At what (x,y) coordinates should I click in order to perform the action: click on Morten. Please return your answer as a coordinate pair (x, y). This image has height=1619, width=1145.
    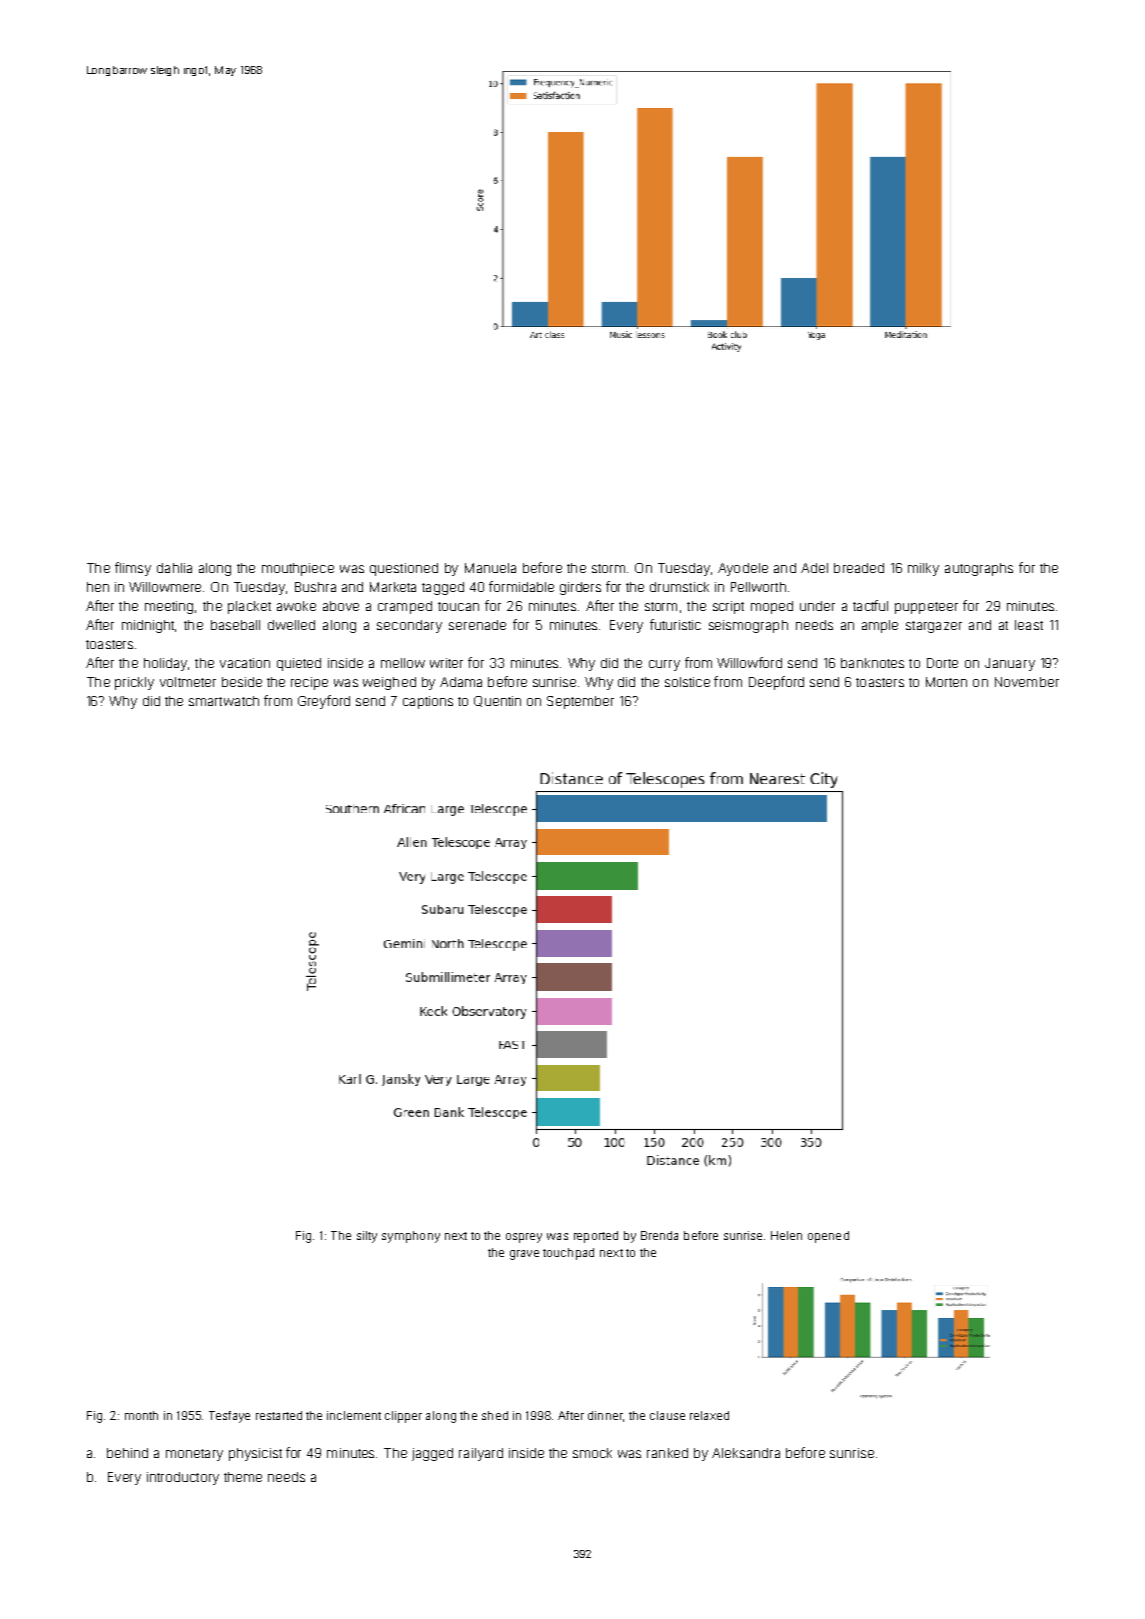
    Looking at the image, I should click on (946, 682).
